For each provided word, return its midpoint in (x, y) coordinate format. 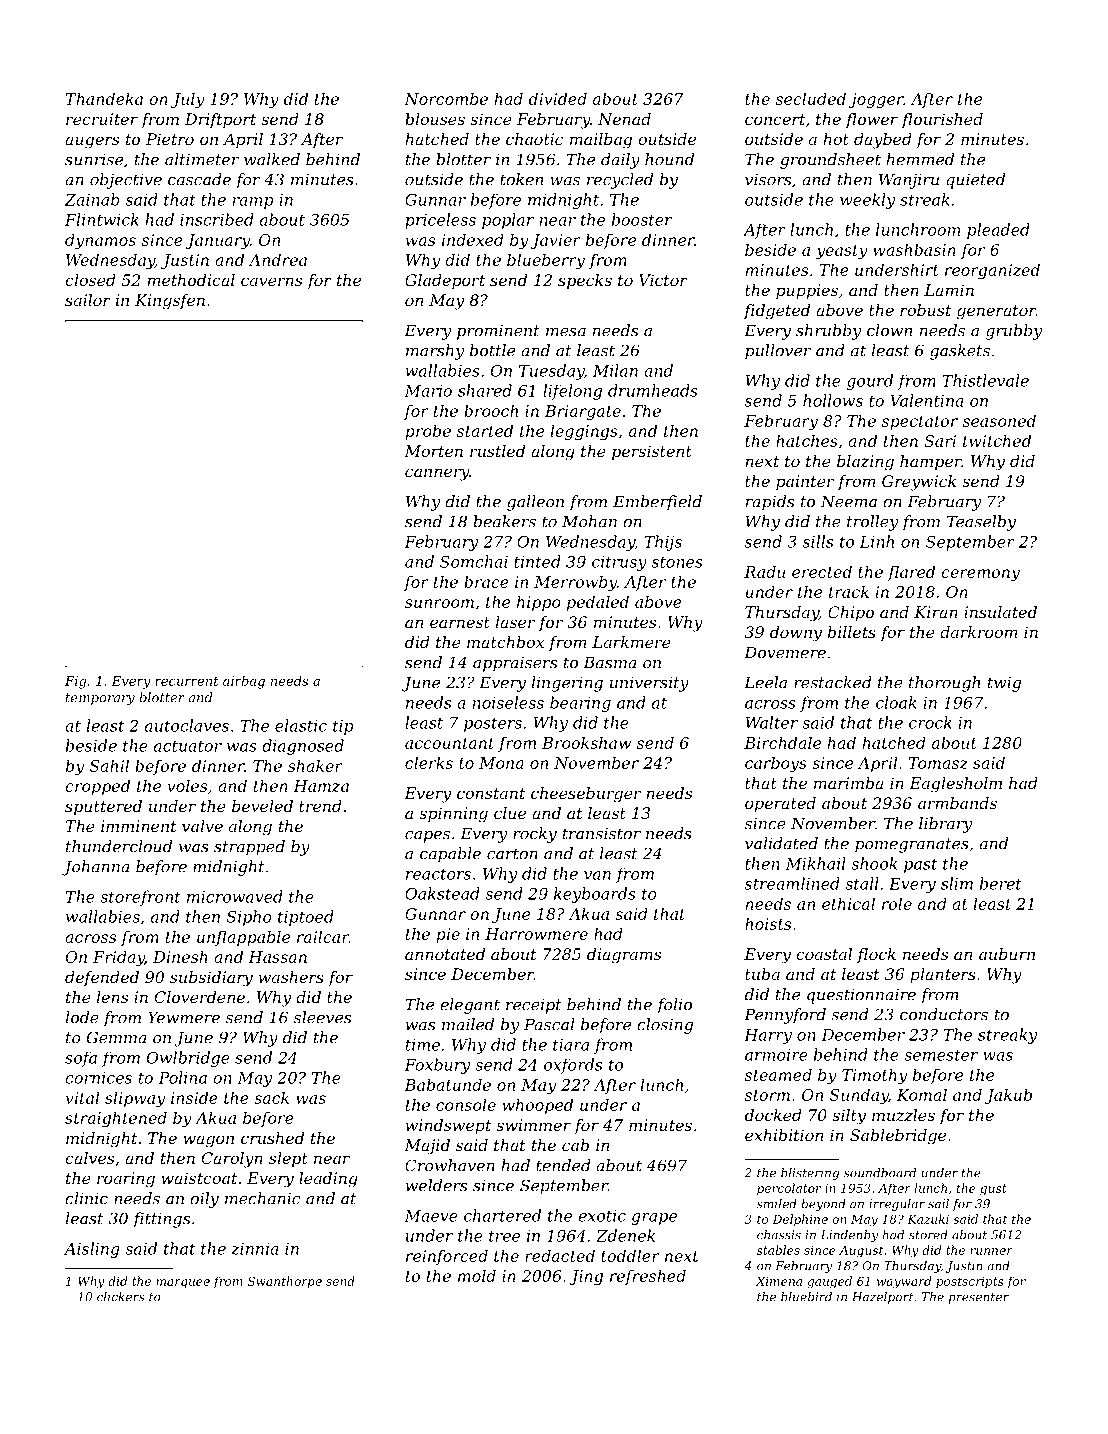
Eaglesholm (955, 785)
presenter (978, 1298)
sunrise (94, 159)
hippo (539, 603)
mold (477, 1275)
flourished (942, 120)
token (521, 179)
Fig (75, 682)
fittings (161, 1220)
